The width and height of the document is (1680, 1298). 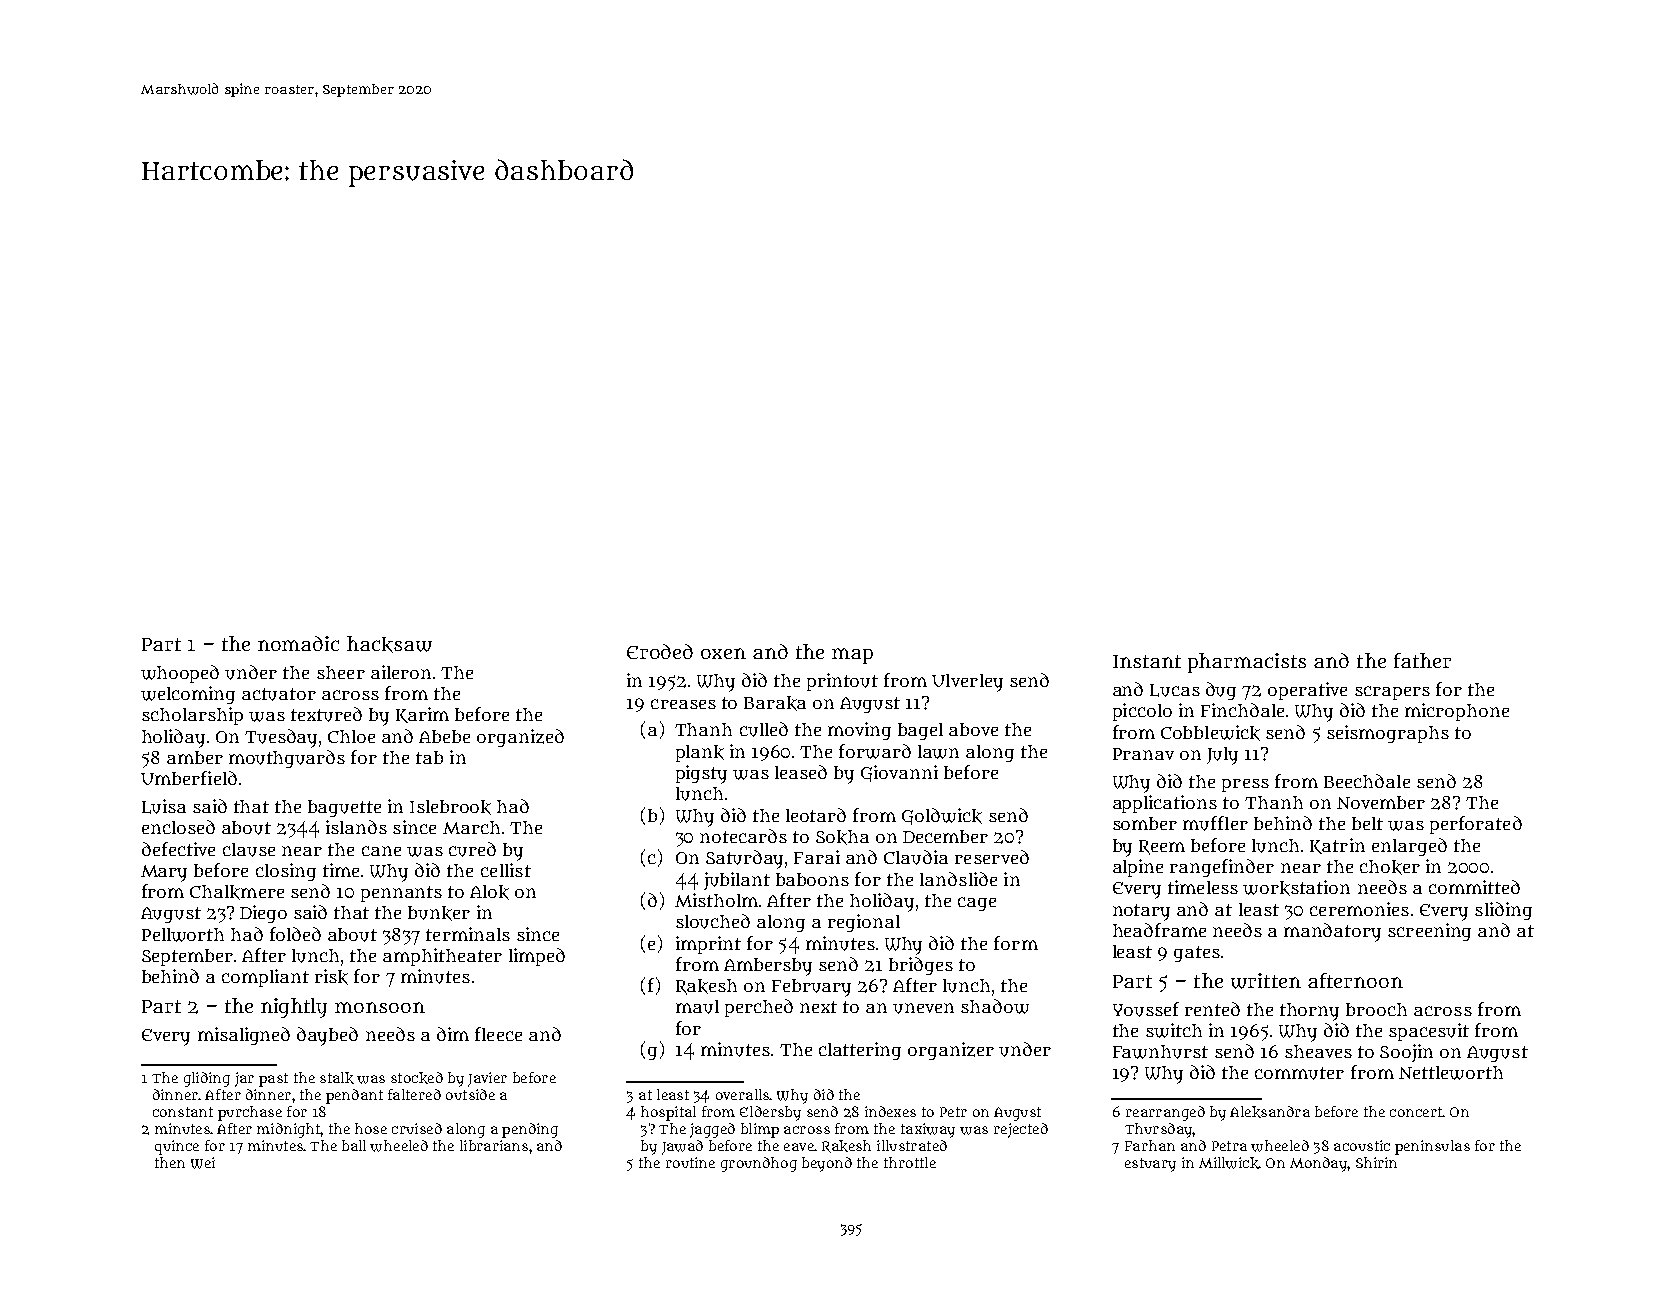 I want to click on Karim, so click(x=422, y=715).
